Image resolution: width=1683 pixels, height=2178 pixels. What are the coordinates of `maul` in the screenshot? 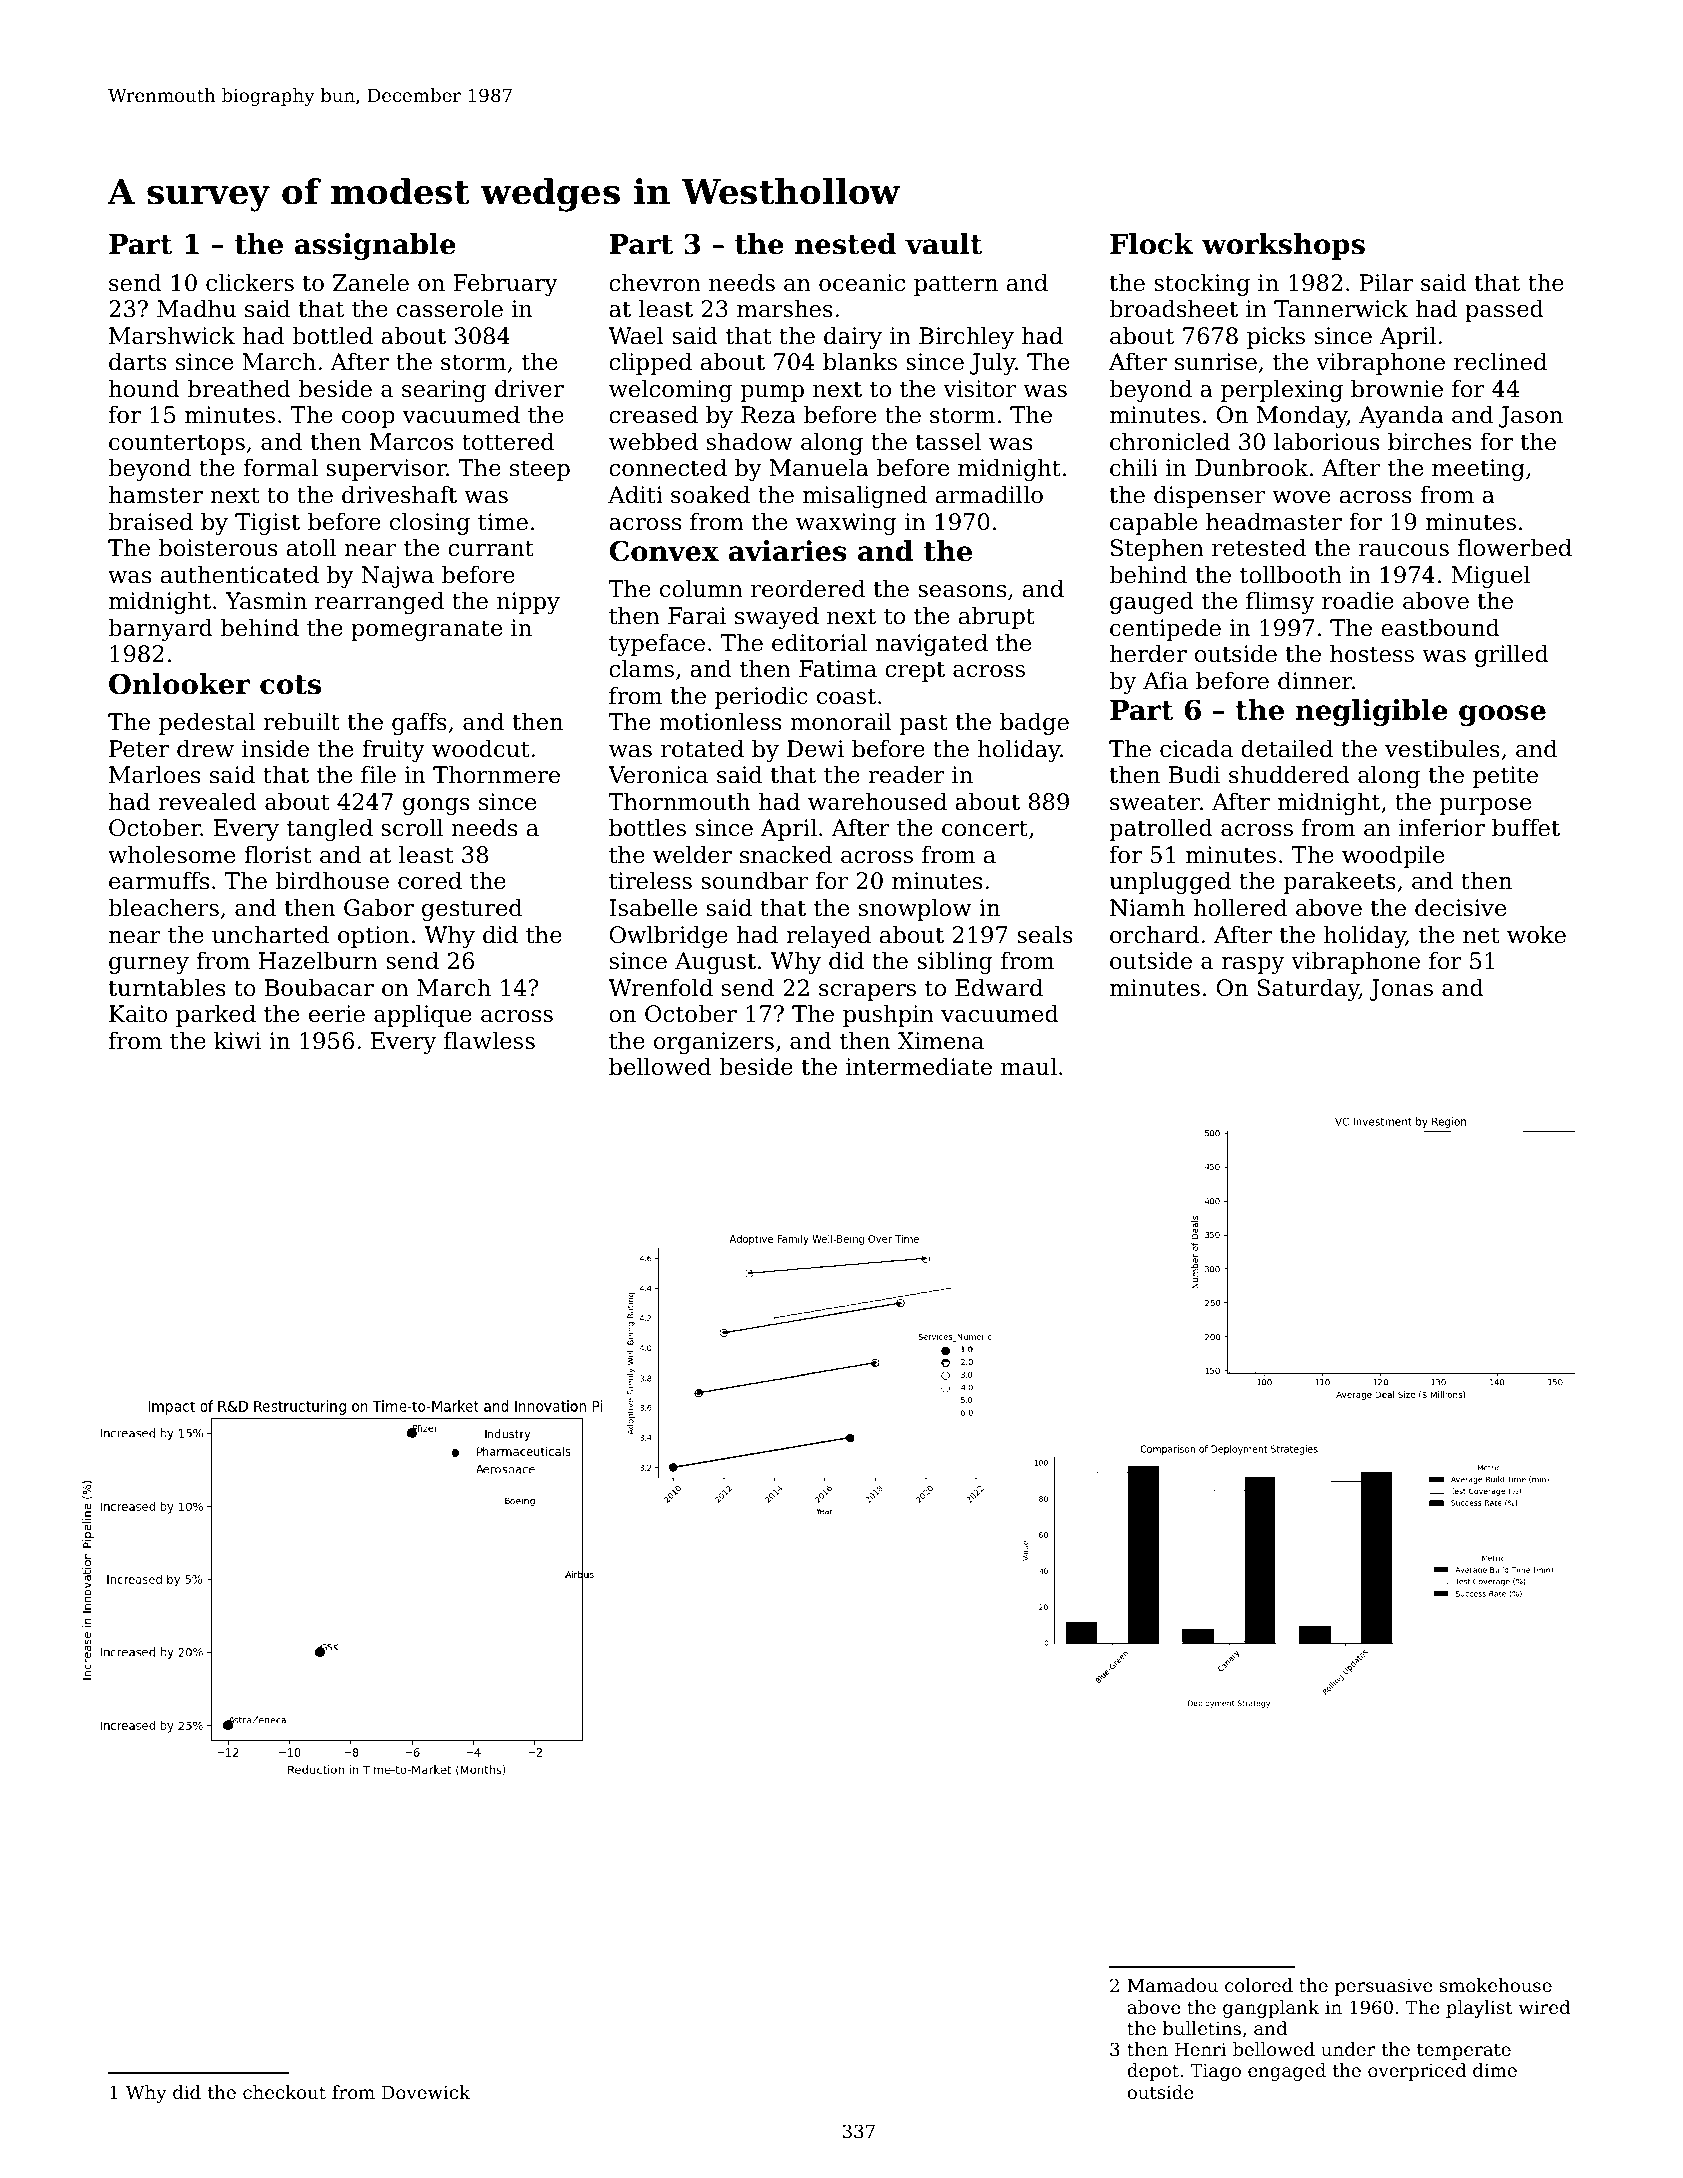 It's located at (1029, 1067).
